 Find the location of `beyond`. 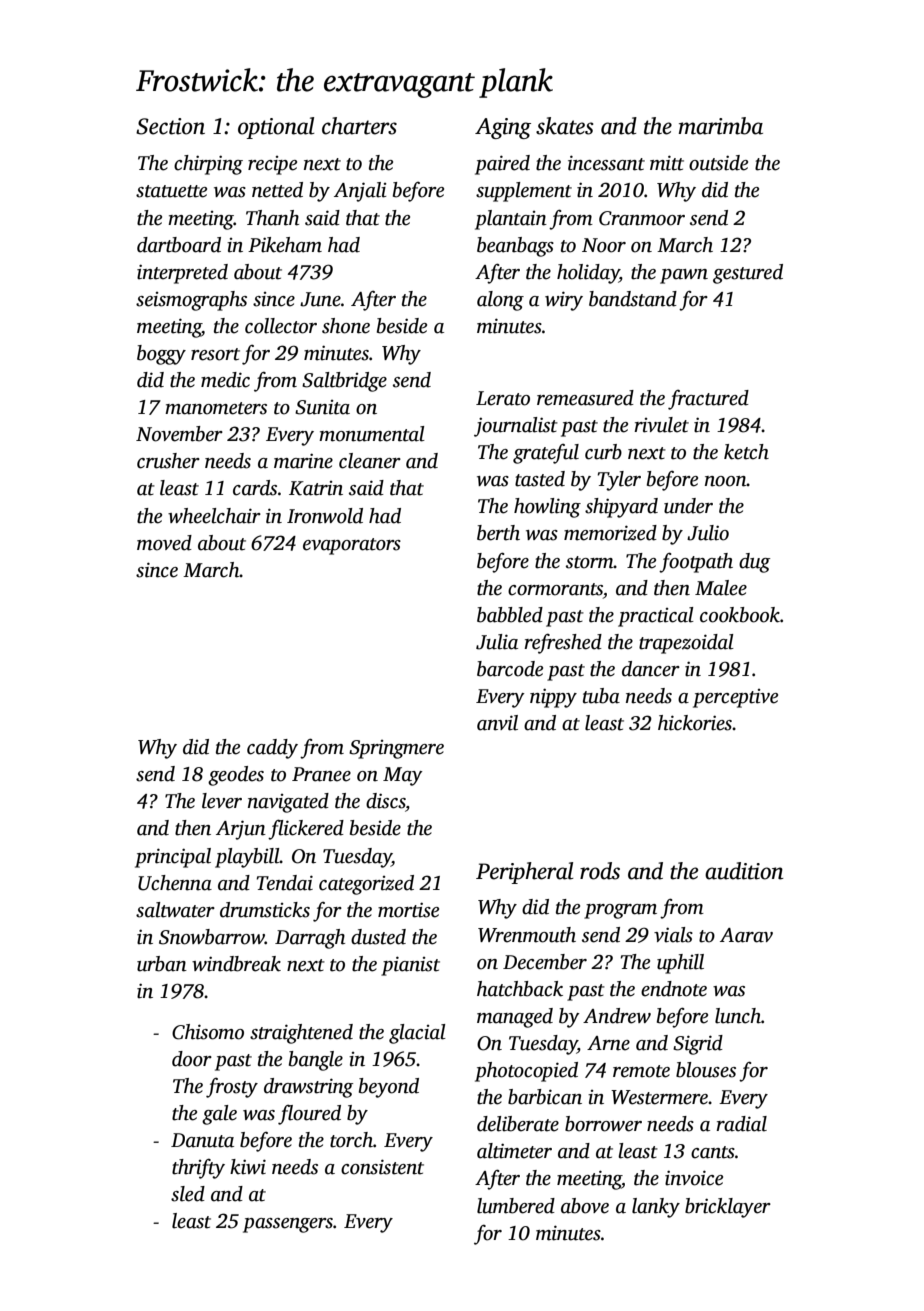

beyond is located at coordinates (389, 1088).
